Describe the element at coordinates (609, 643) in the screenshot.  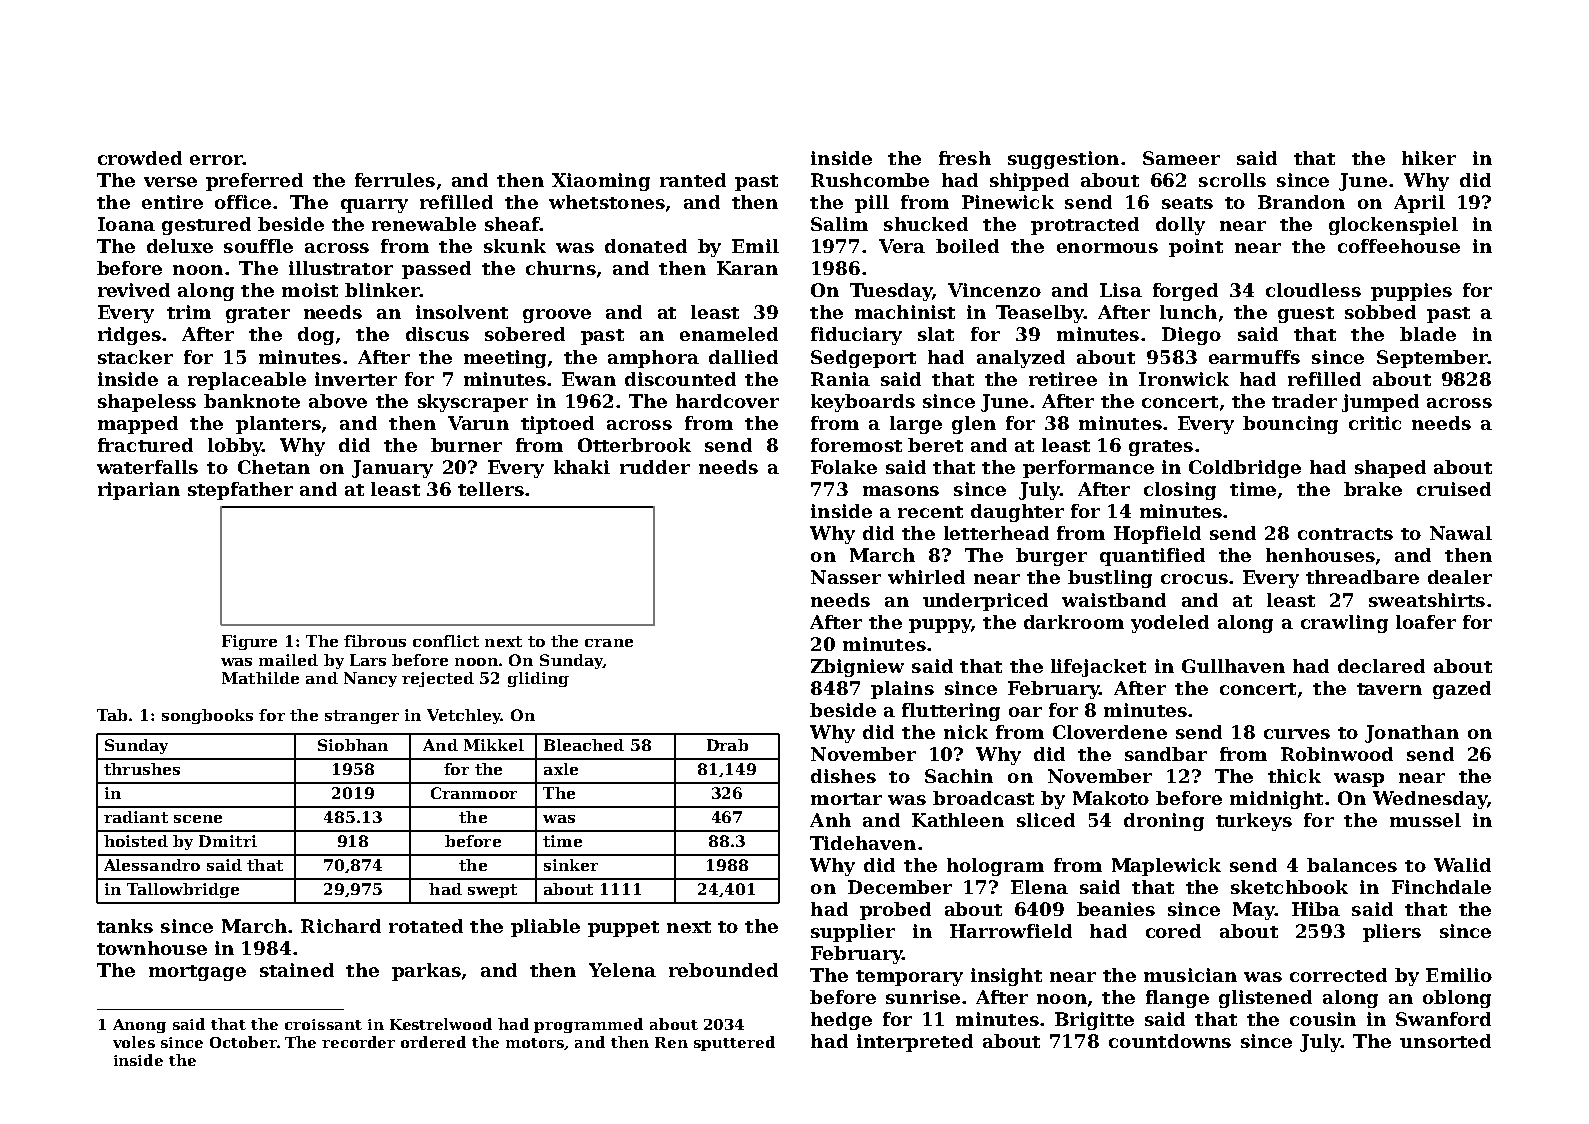
I see `crane` at that location.
